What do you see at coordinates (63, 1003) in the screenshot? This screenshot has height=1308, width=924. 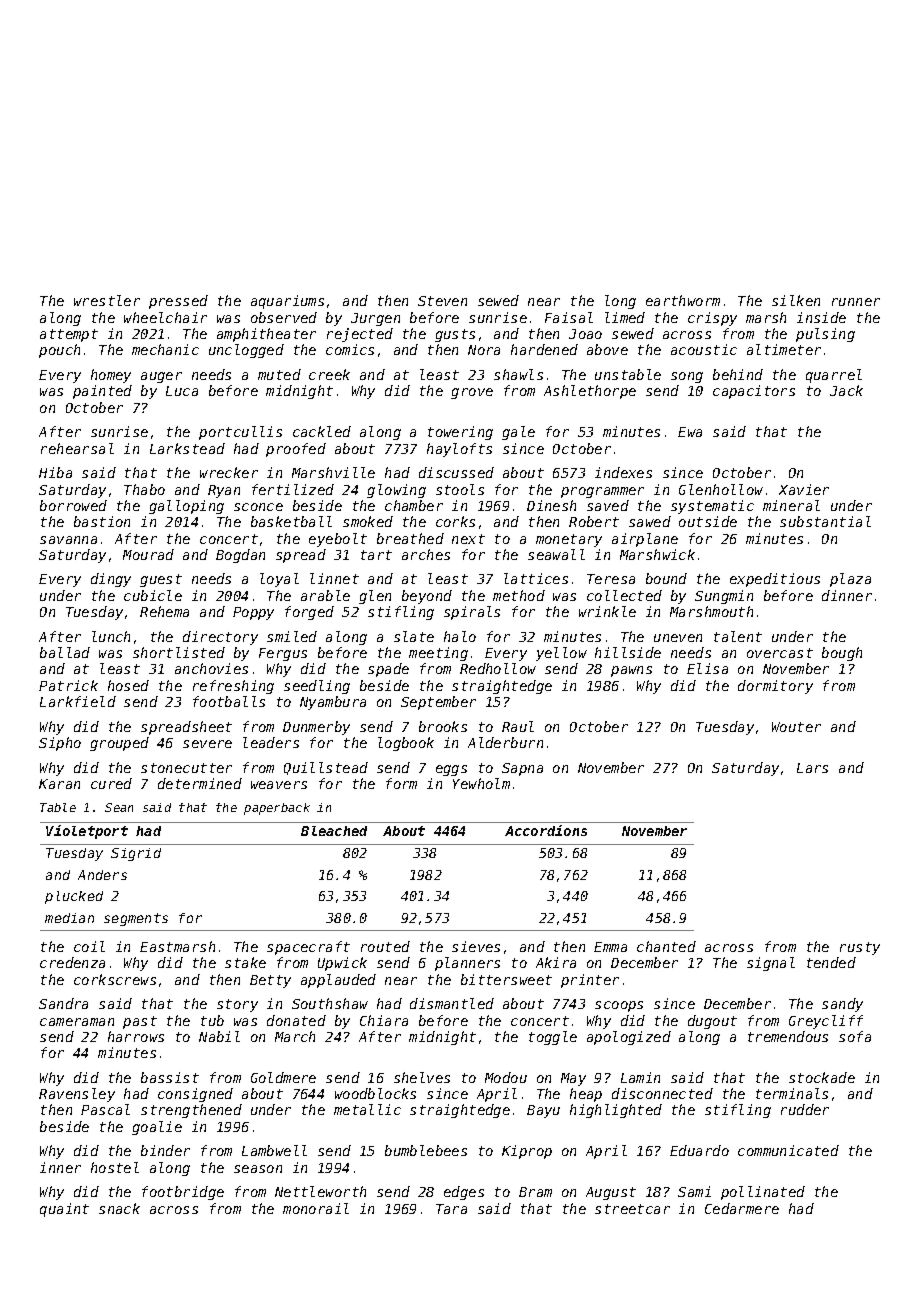 I see `Sandra` at bounding box center [63, 1003].
